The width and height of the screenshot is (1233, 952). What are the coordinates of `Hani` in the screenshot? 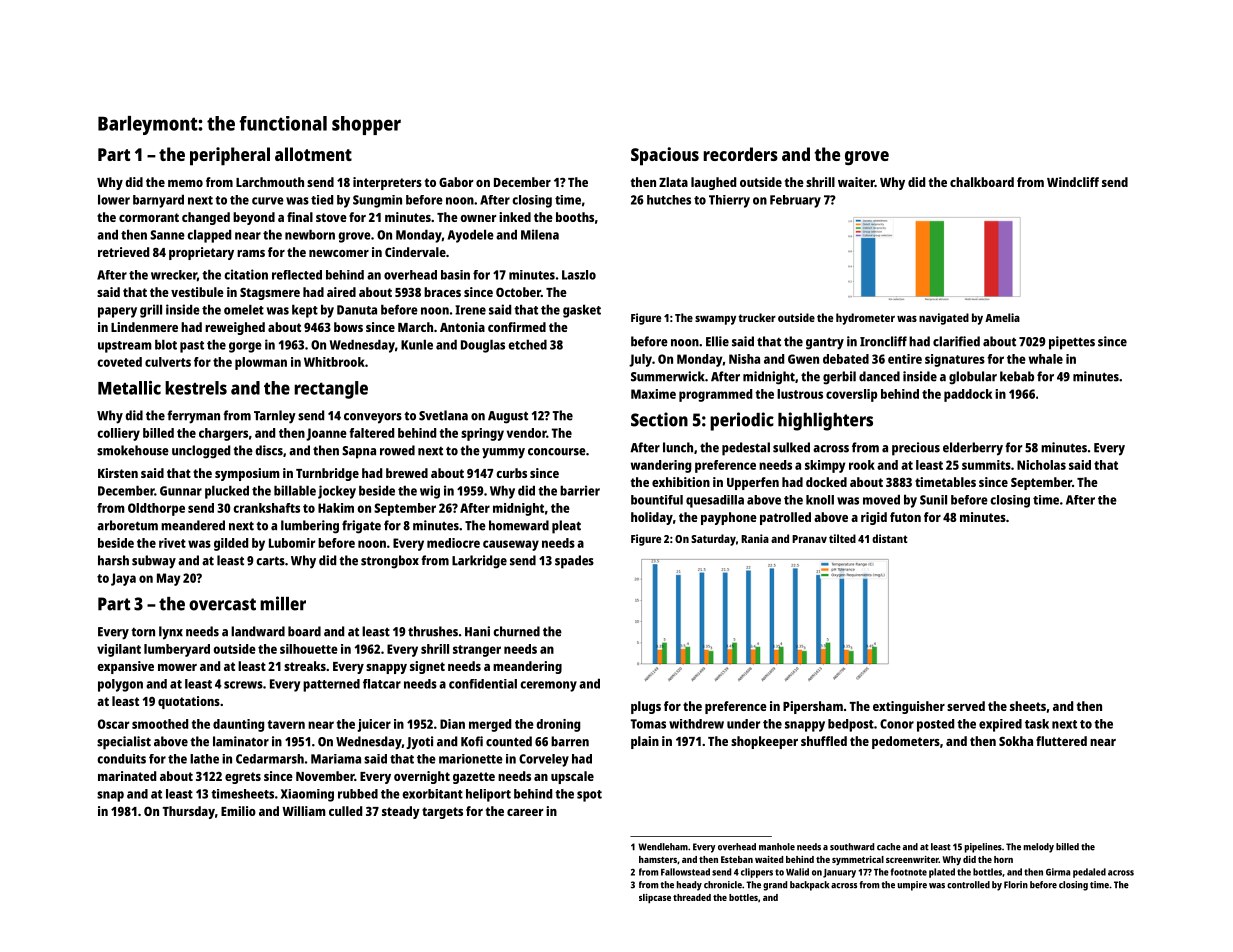 It's located at (477, 631).
